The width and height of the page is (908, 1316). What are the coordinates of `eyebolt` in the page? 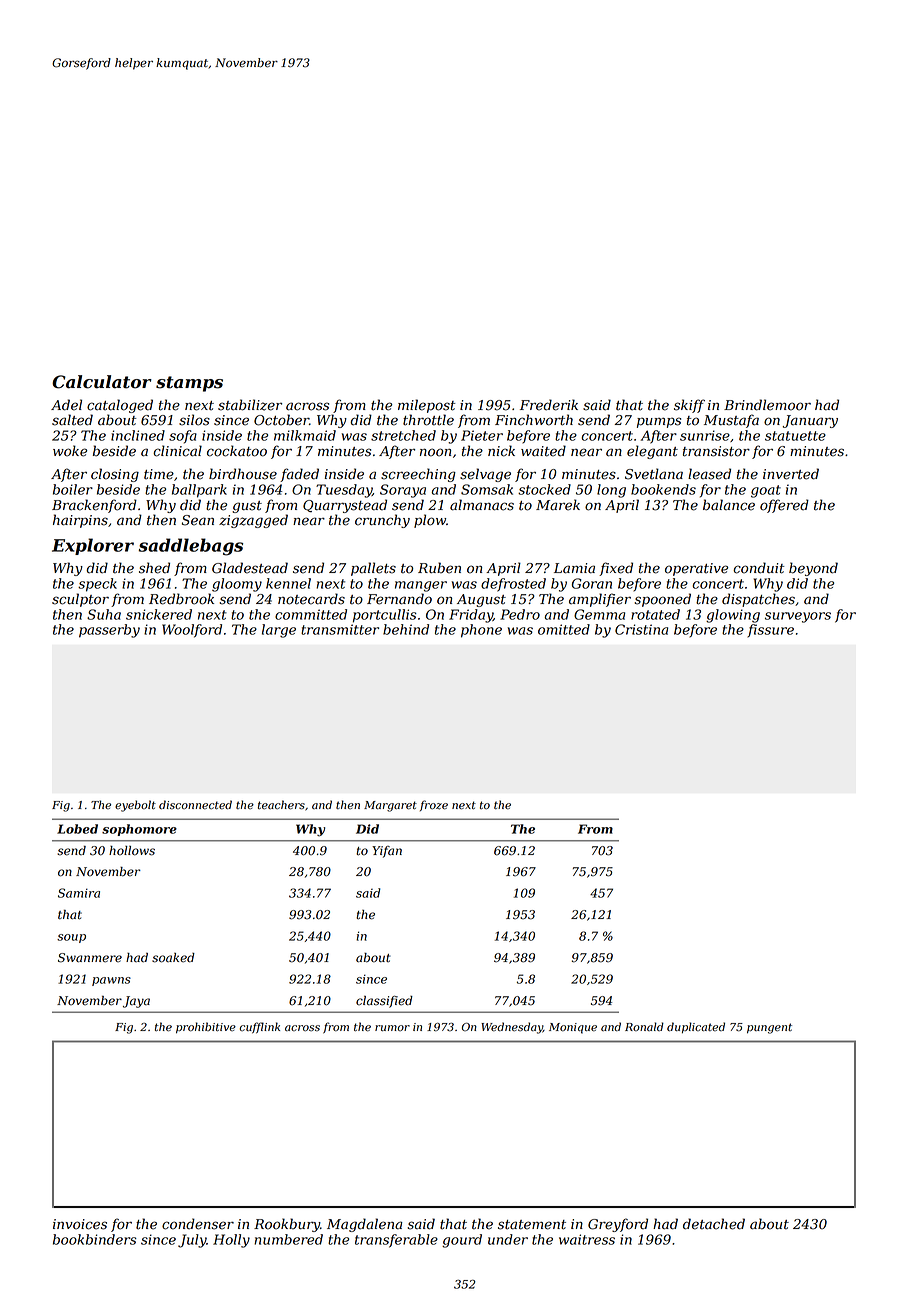 It's located at (135, 806).
